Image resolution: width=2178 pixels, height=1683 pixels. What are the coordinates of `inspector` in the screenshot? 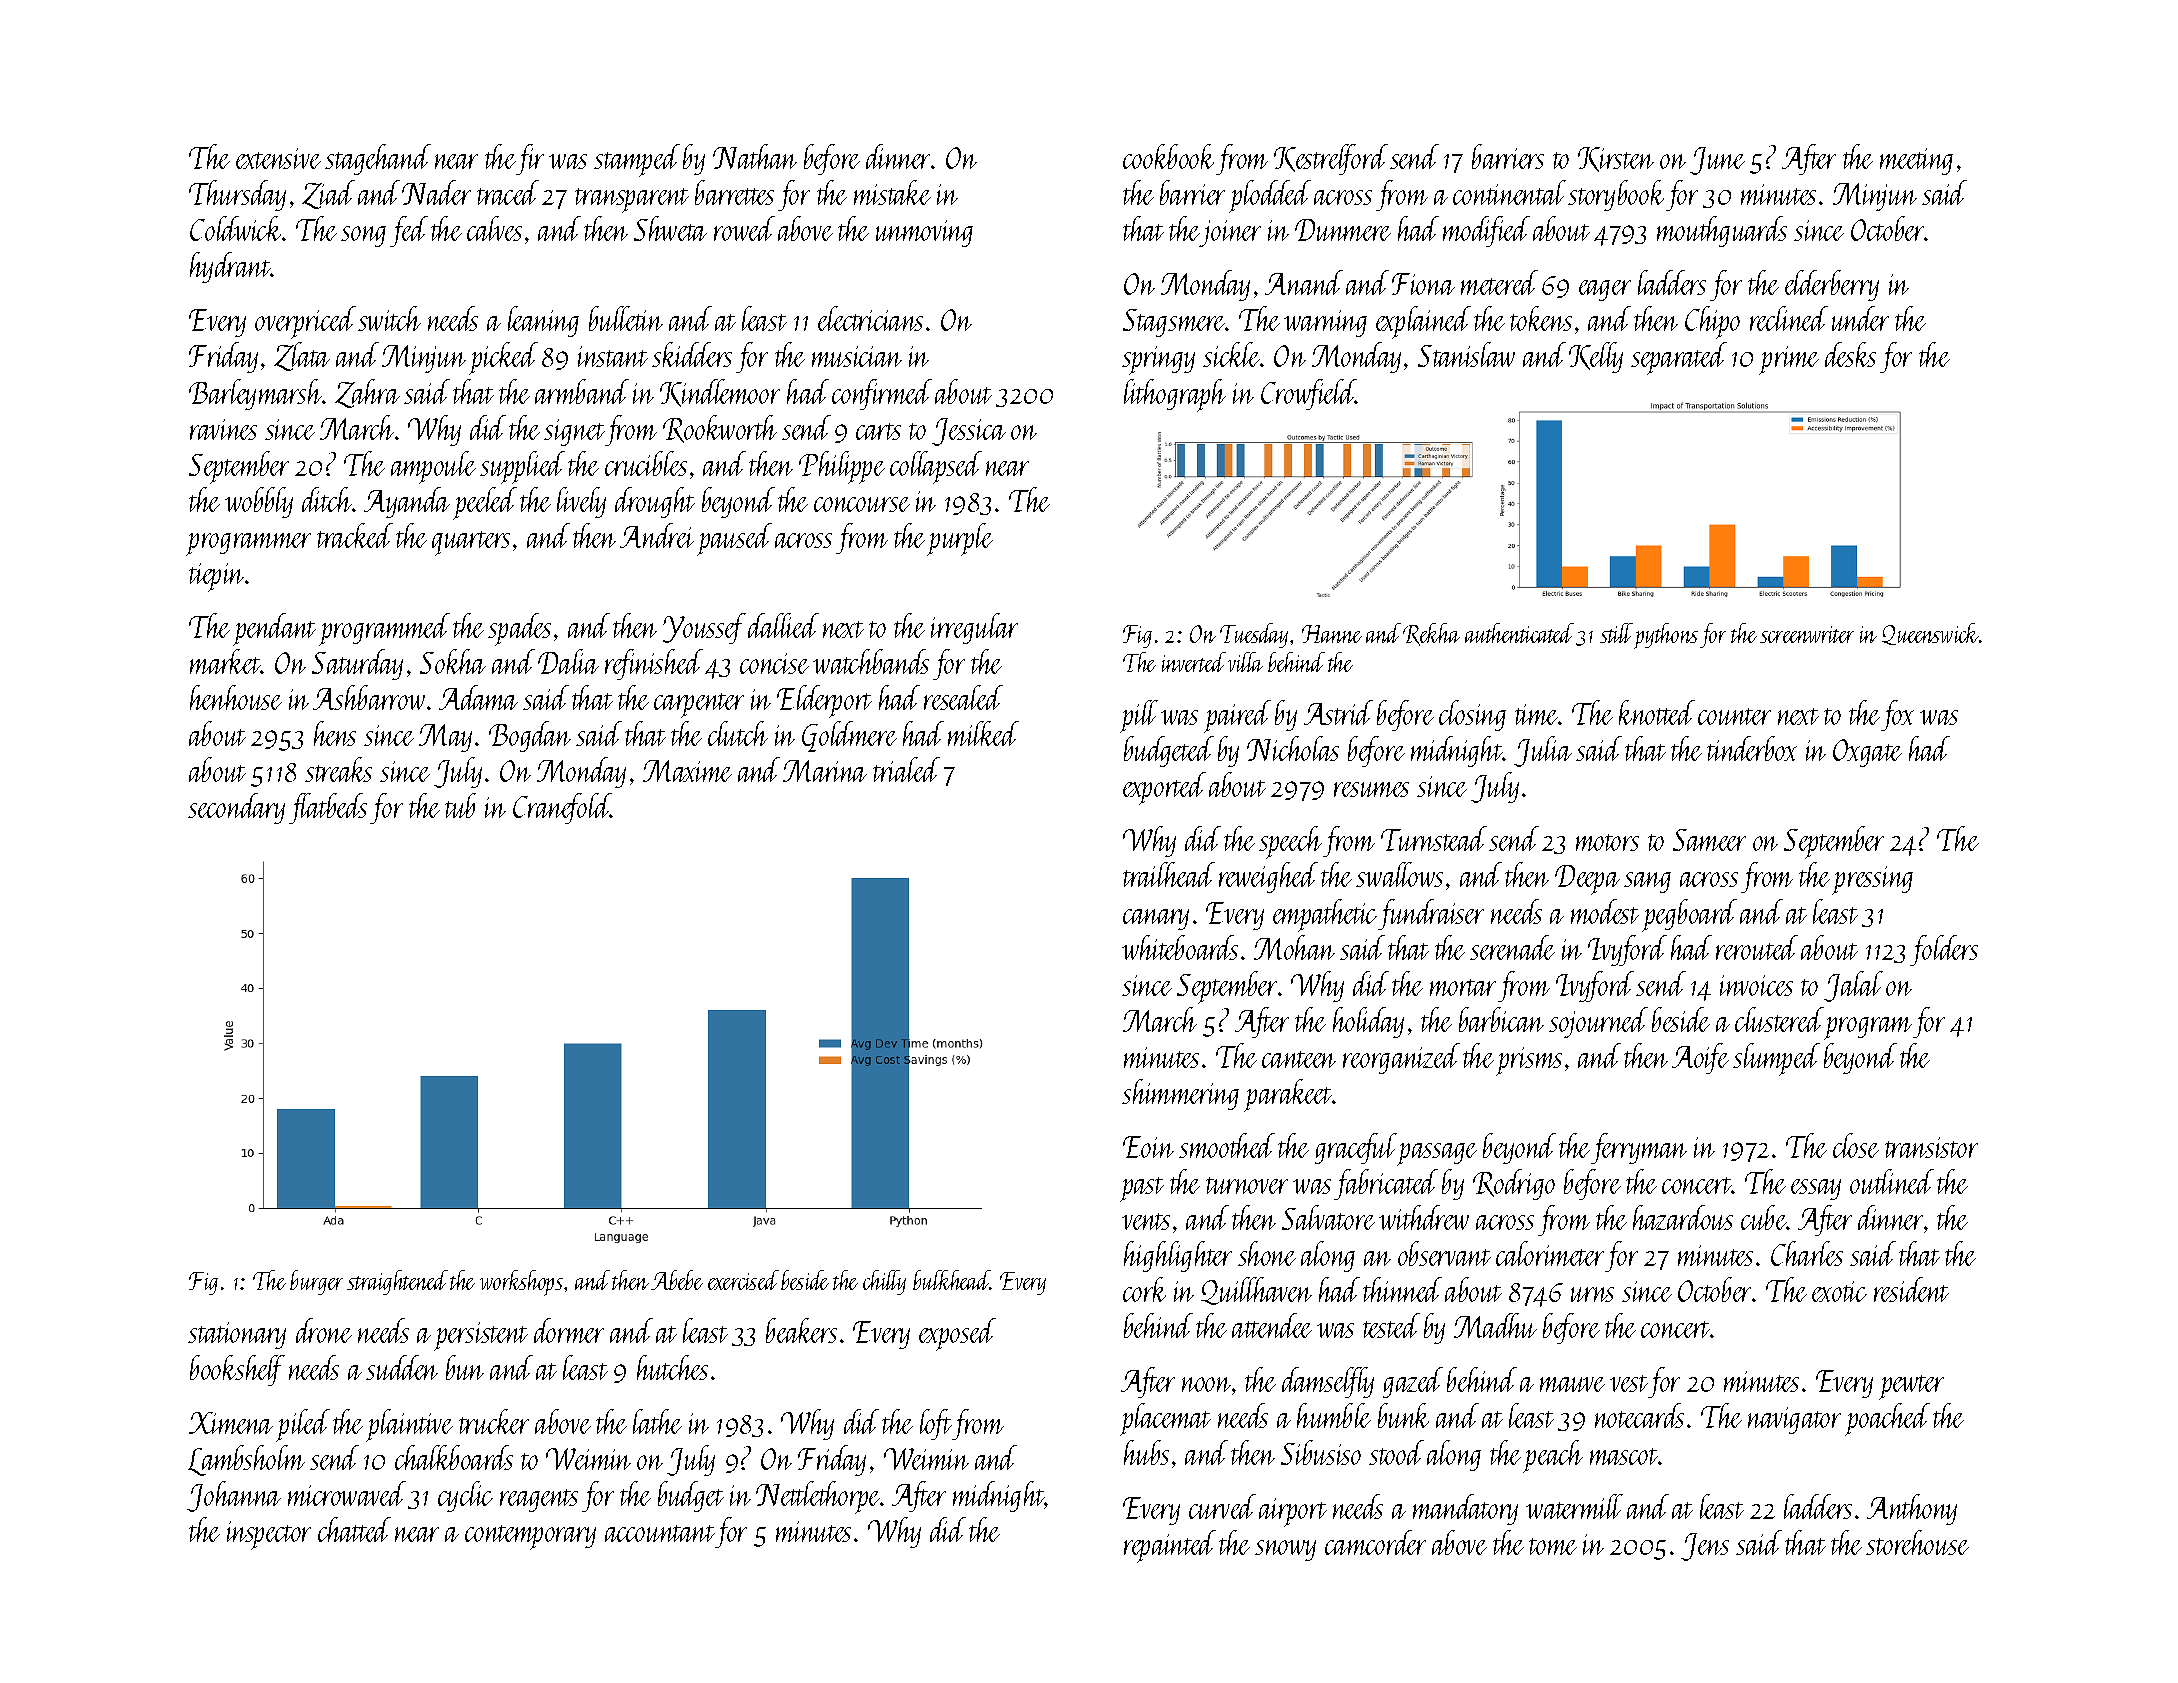 It's located at (269, 1535).
